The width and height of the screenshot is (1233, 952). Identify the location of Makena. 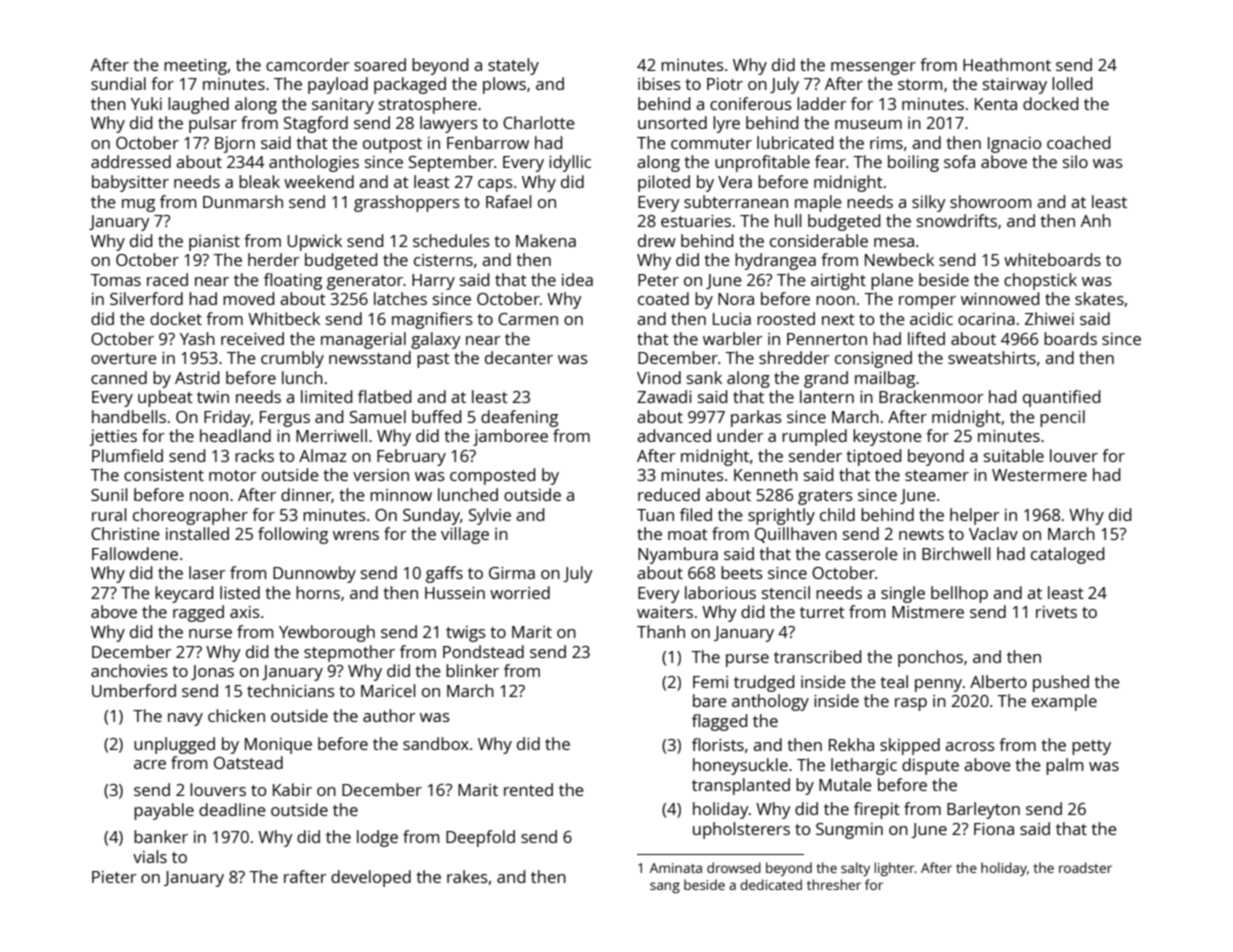
(546, 240).
